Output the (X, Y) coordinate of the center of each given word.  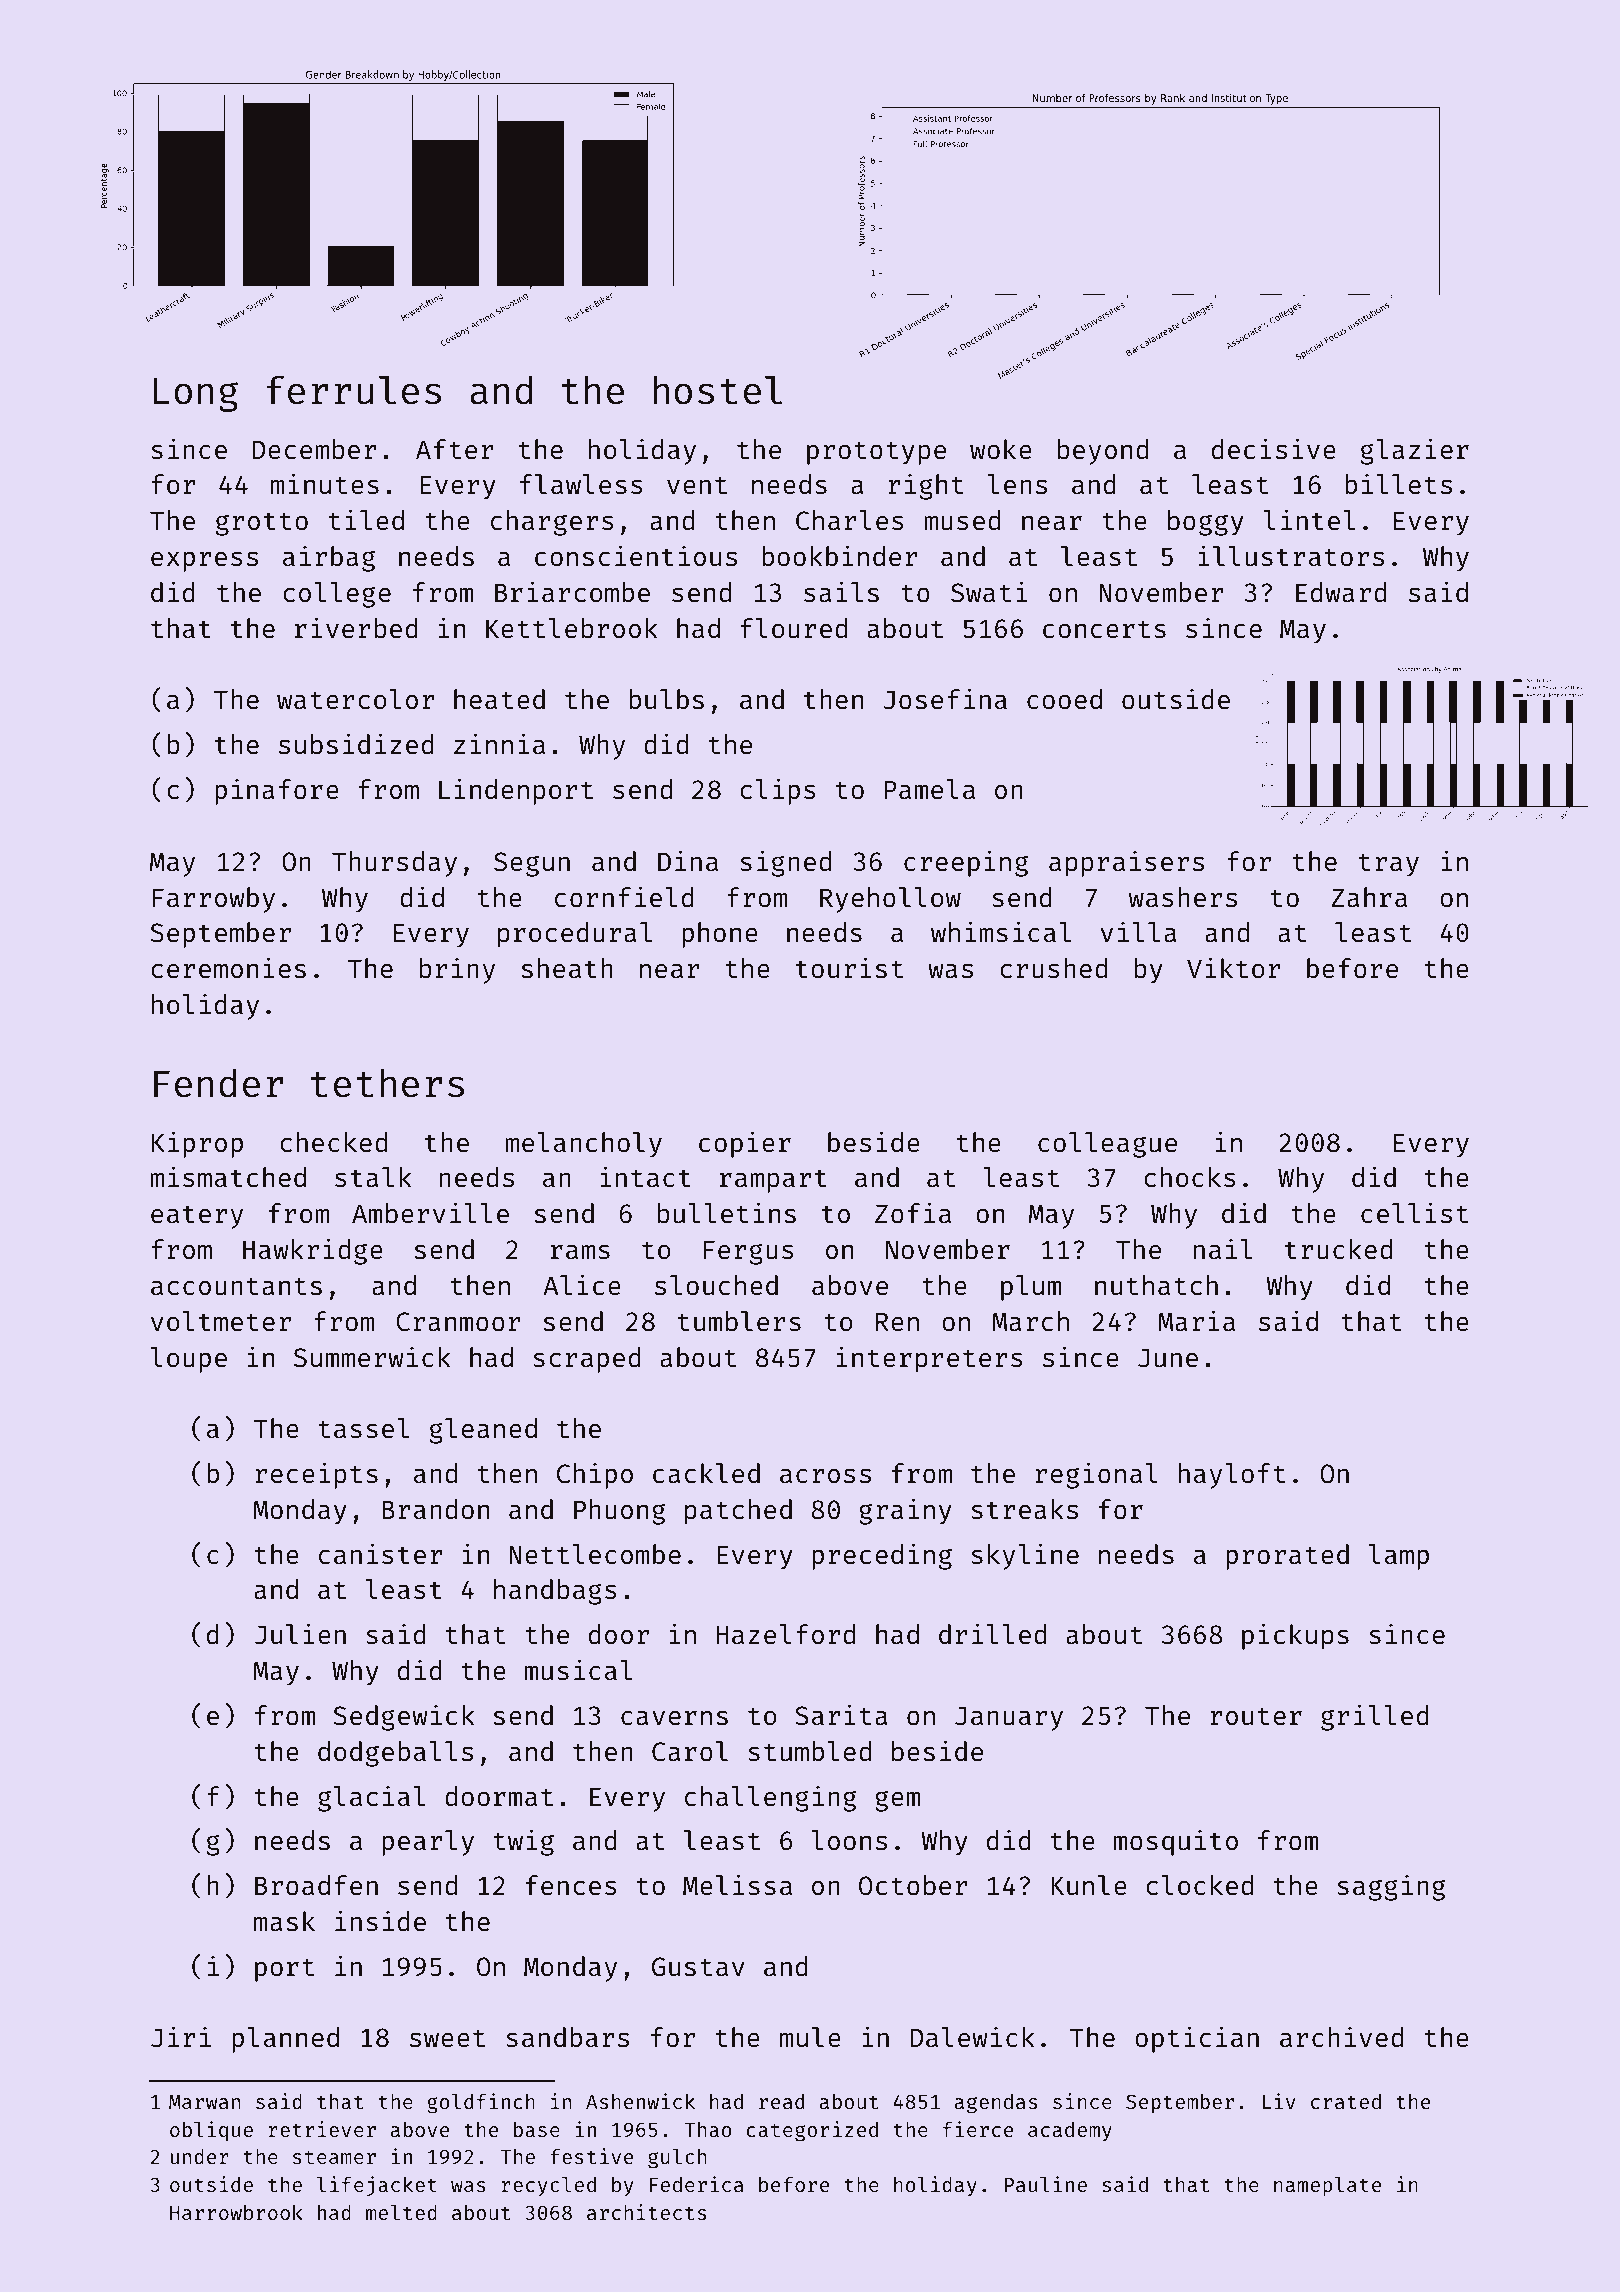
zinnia (499, 744)
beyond (1103, 452)
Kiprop (197, 1144)
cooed (1064, 699)
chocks (1190, 1177)
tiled (366, 520)
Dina (688, 861)
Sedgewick (404, 1717)
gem (897, 1801)
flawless (581, 484)
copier (745, 1144)
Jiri (181, 2037)
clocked (1199, 1885)
